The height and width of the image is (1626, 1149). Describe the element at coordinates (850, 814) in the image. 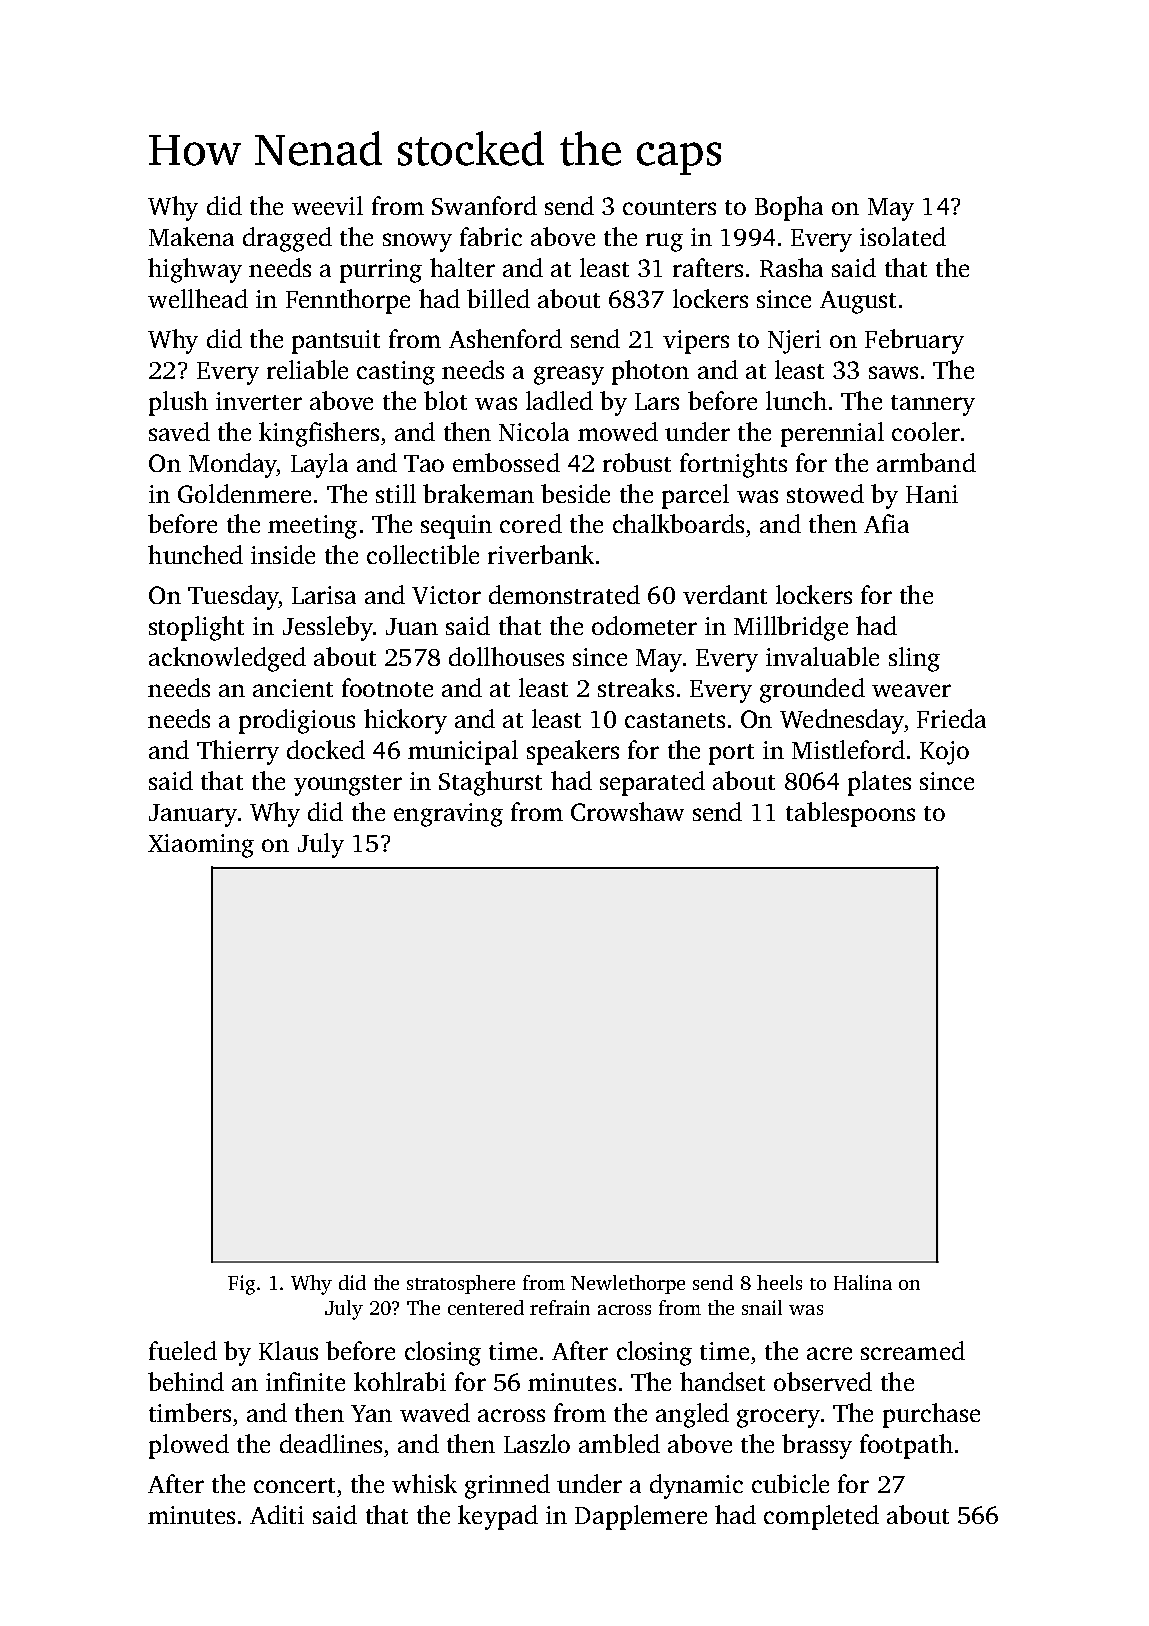

I see `tablespoons` at that location.
